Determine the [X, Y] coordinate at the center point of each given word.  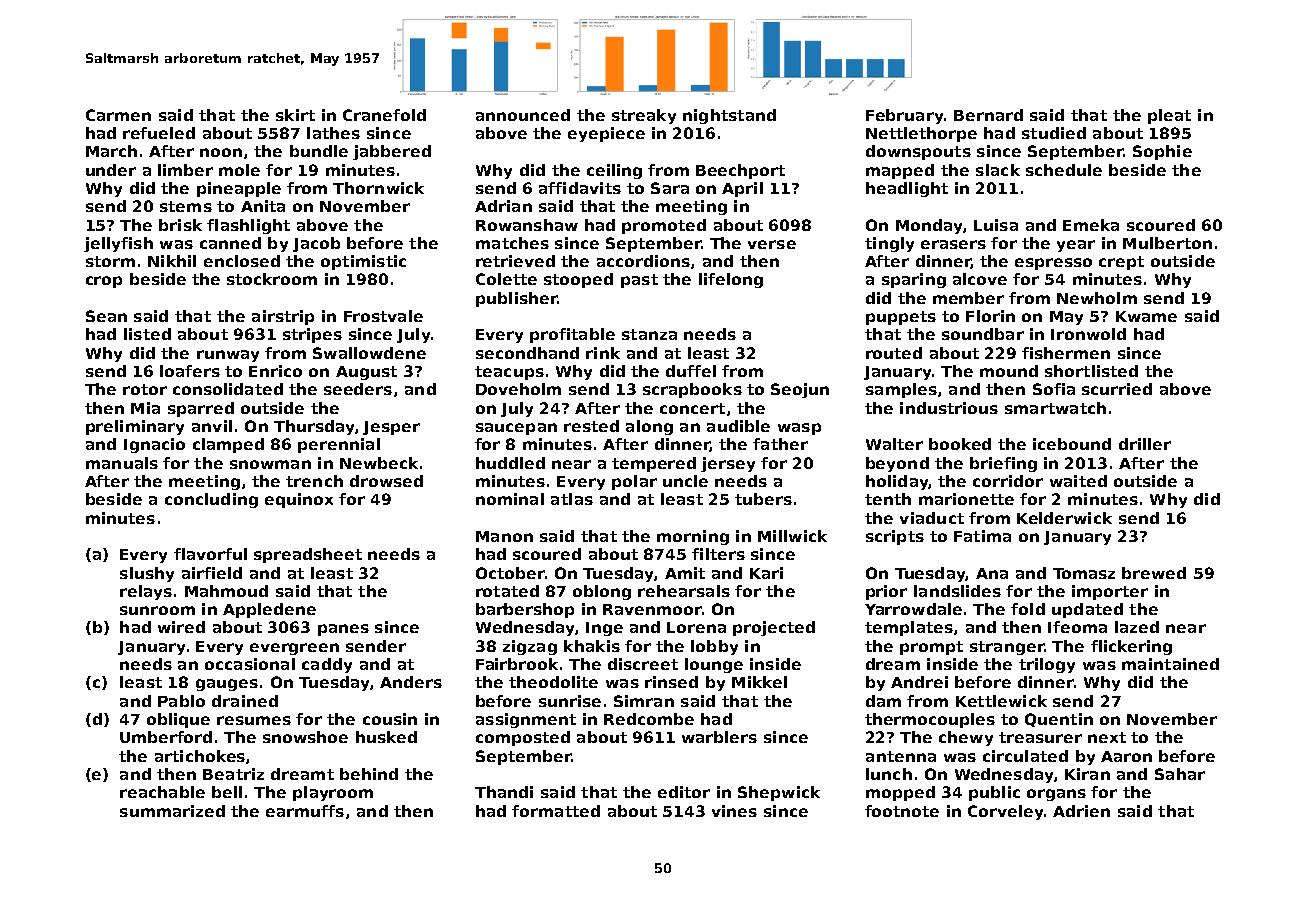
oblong [602, 592]
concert [692, 408]
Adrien [1081, 811]
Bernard [988, 115]
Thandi [504, 792]
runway [228, 356]
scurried [1117, 389]
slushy [147, 574]
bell [227, 792]
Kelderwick [1064, 518]
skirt [295, 115]
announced [523, 115]
